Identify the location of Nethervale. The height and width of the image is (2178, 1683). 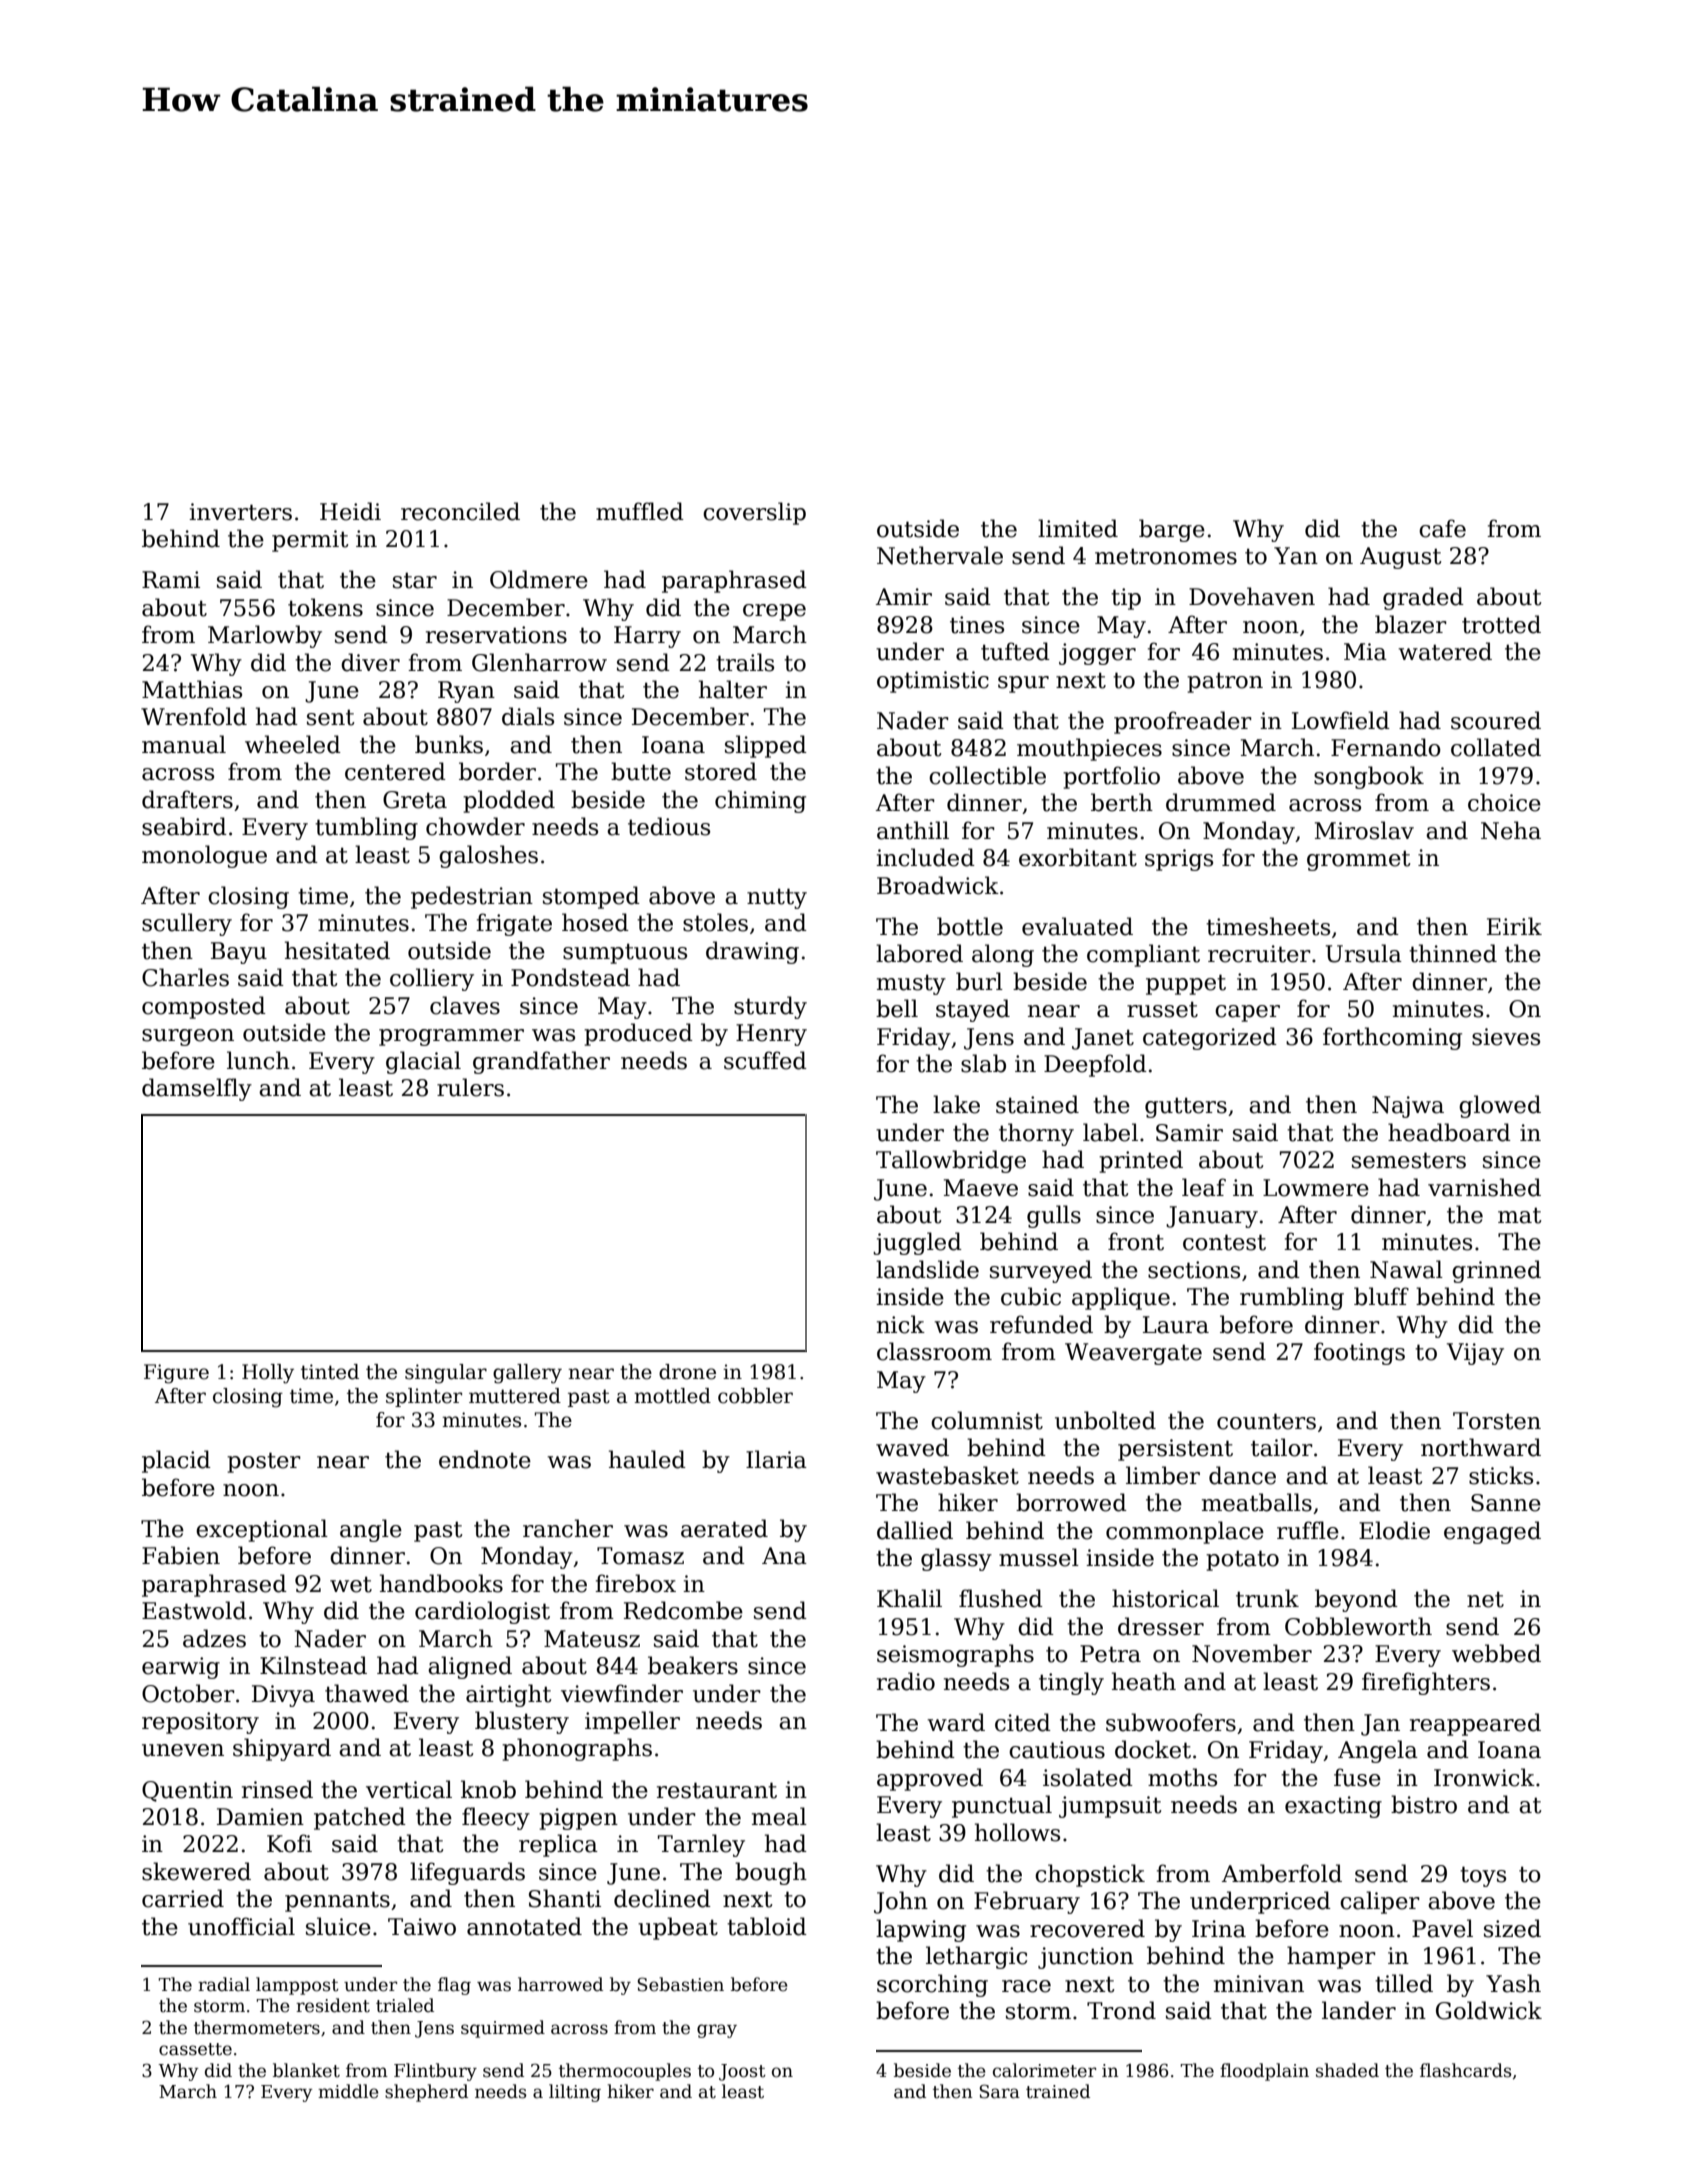
(940, 555).
